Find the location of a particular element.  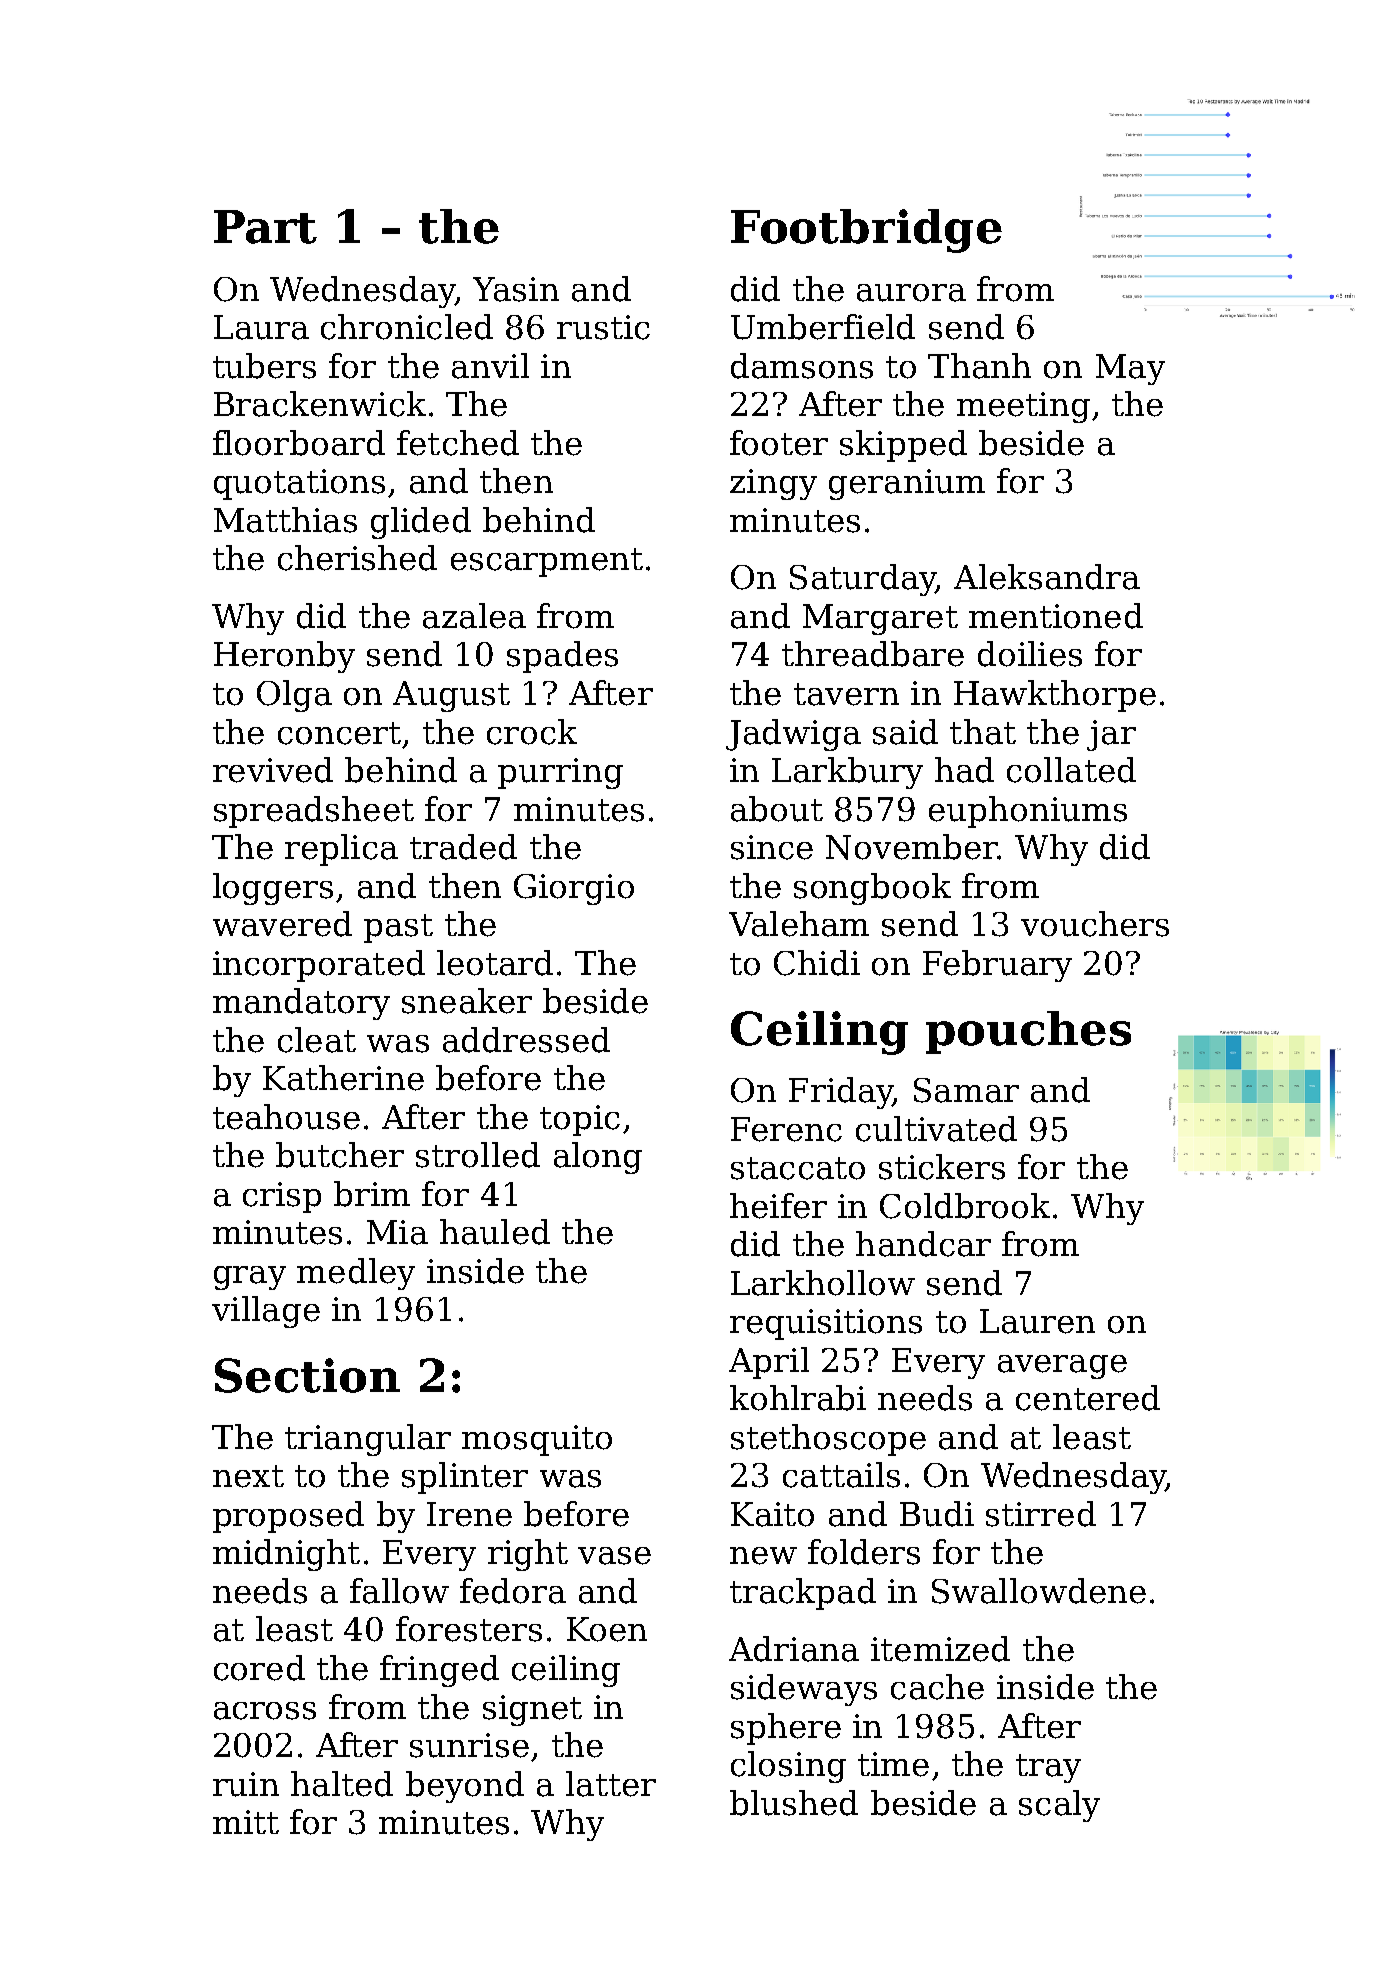

Swallowdene is located at coordinates (1039, 1591).
